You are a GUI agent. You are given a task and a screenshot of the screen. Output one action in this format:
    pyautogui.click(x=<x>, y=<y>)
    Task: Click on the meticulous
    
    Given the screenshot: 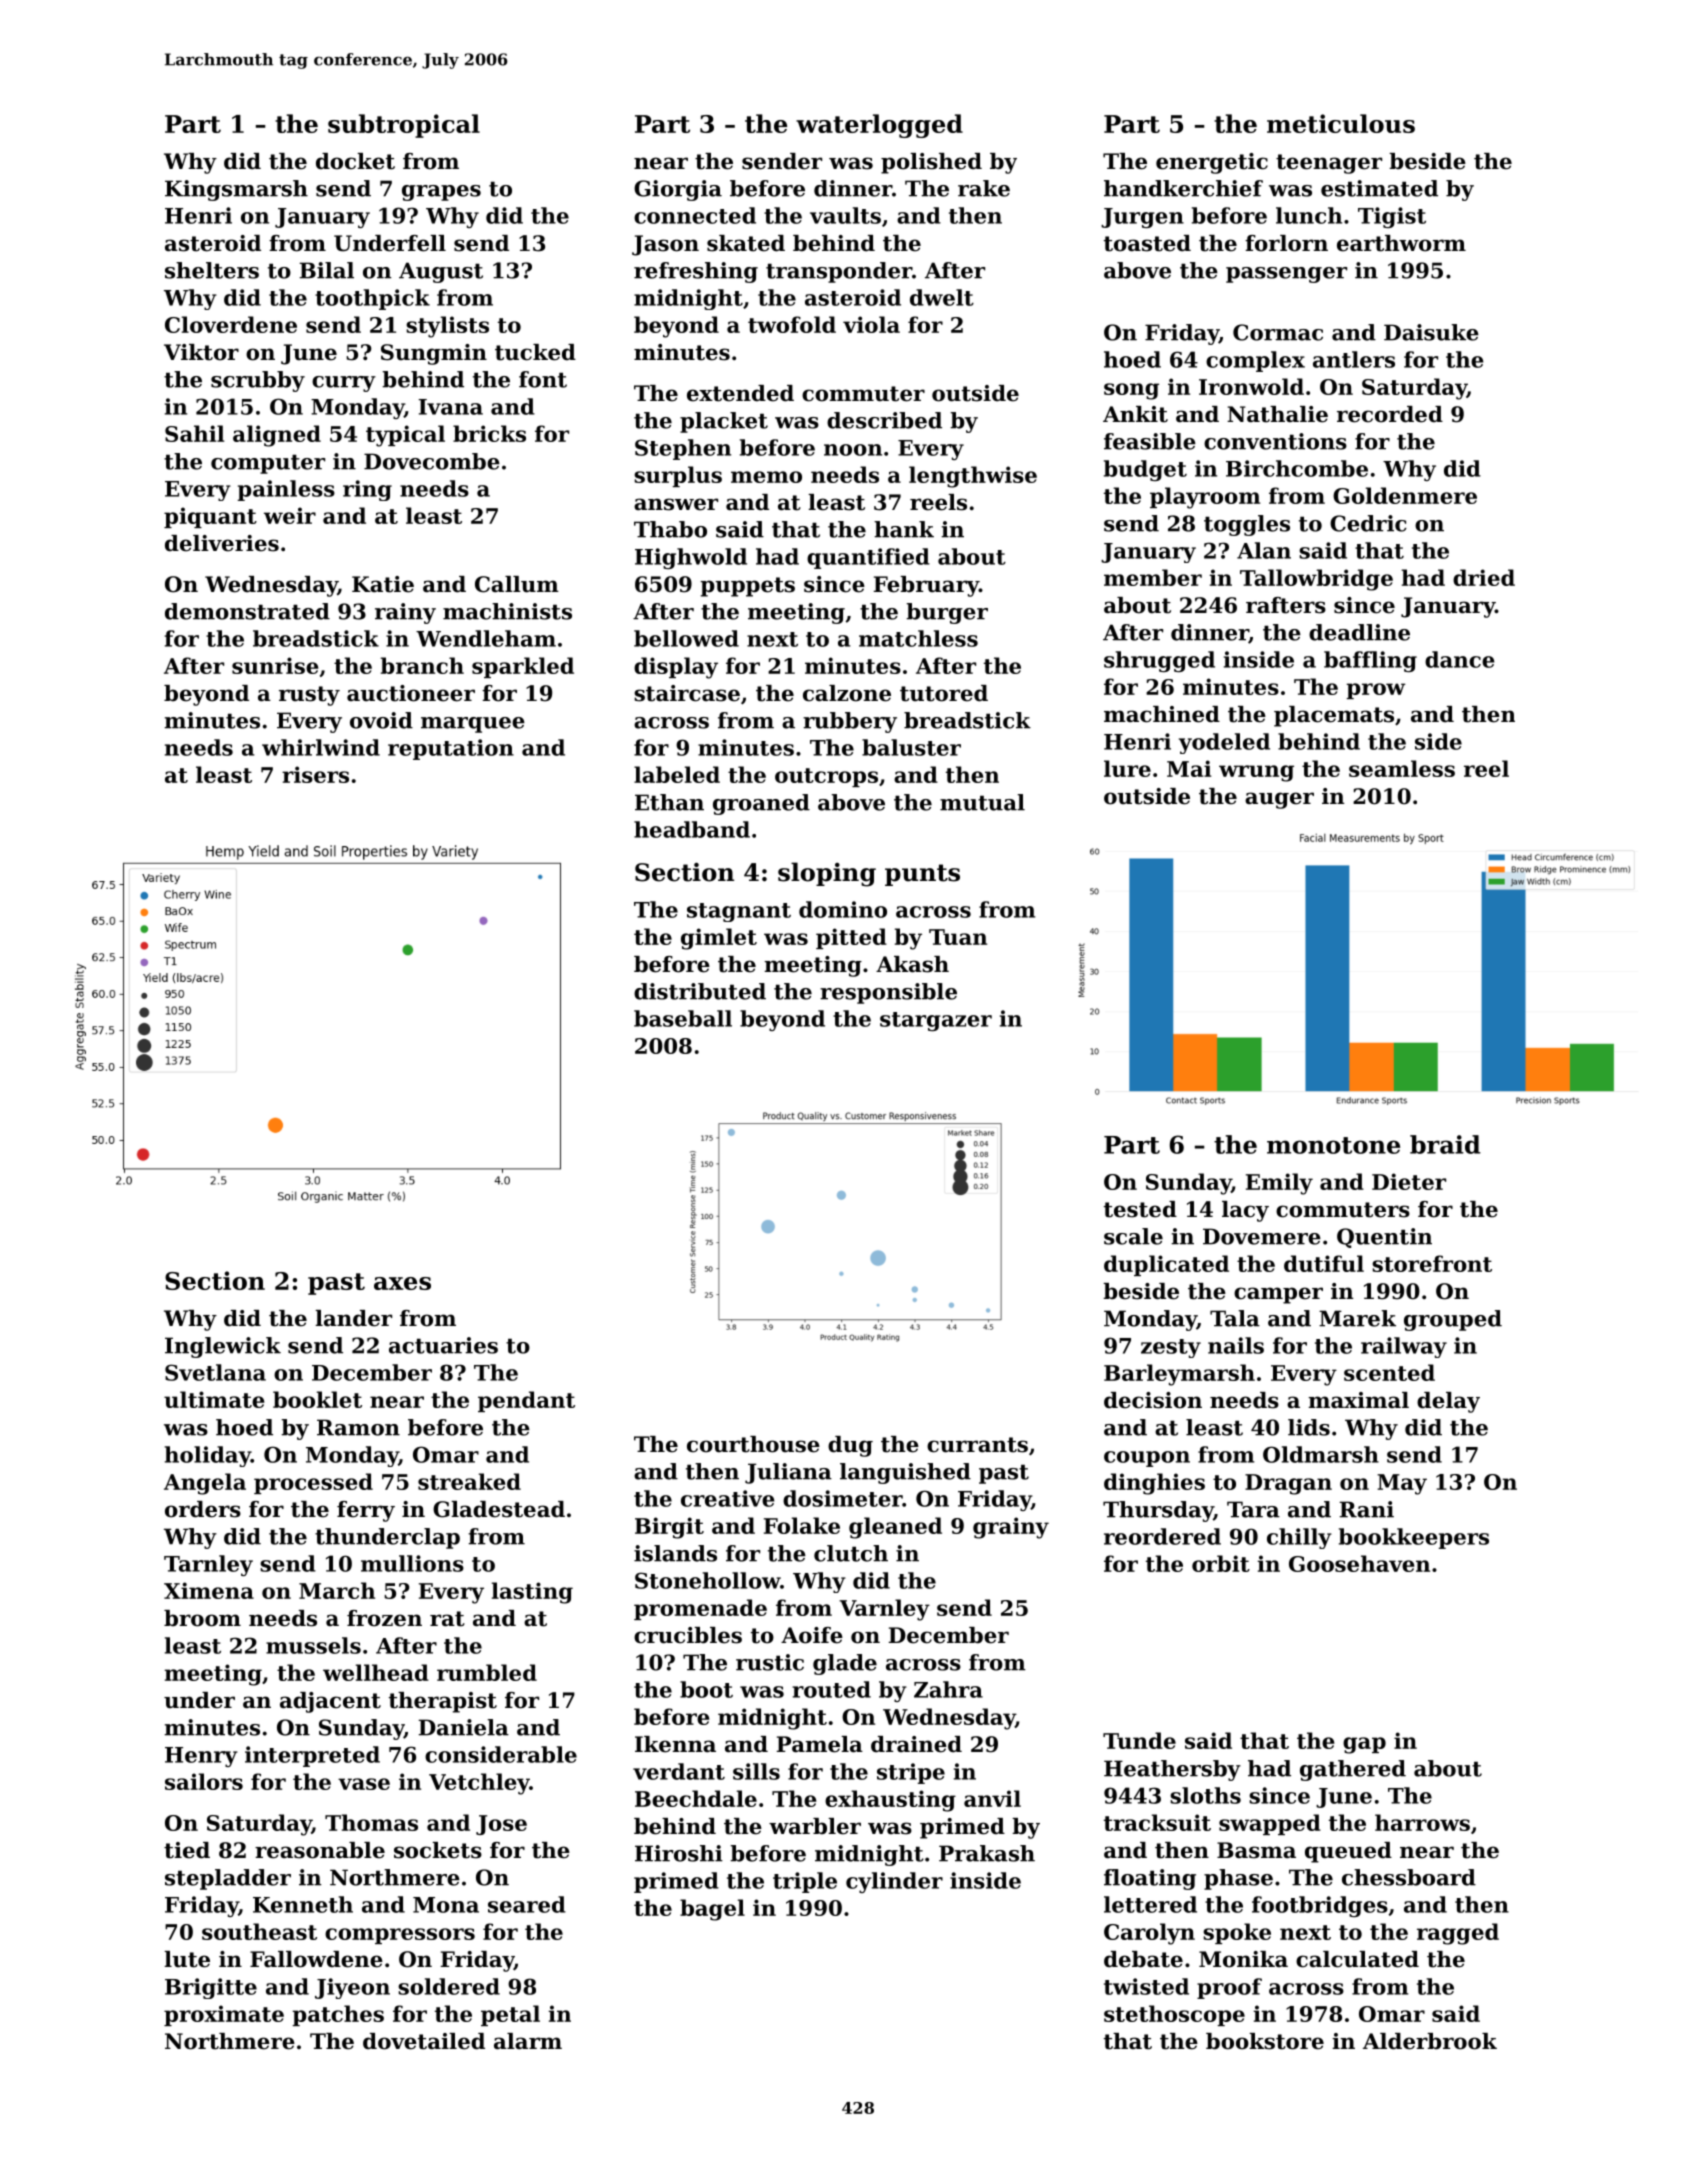 What is the action you would take?
    pyautogui.click(x=1341, y=123)
